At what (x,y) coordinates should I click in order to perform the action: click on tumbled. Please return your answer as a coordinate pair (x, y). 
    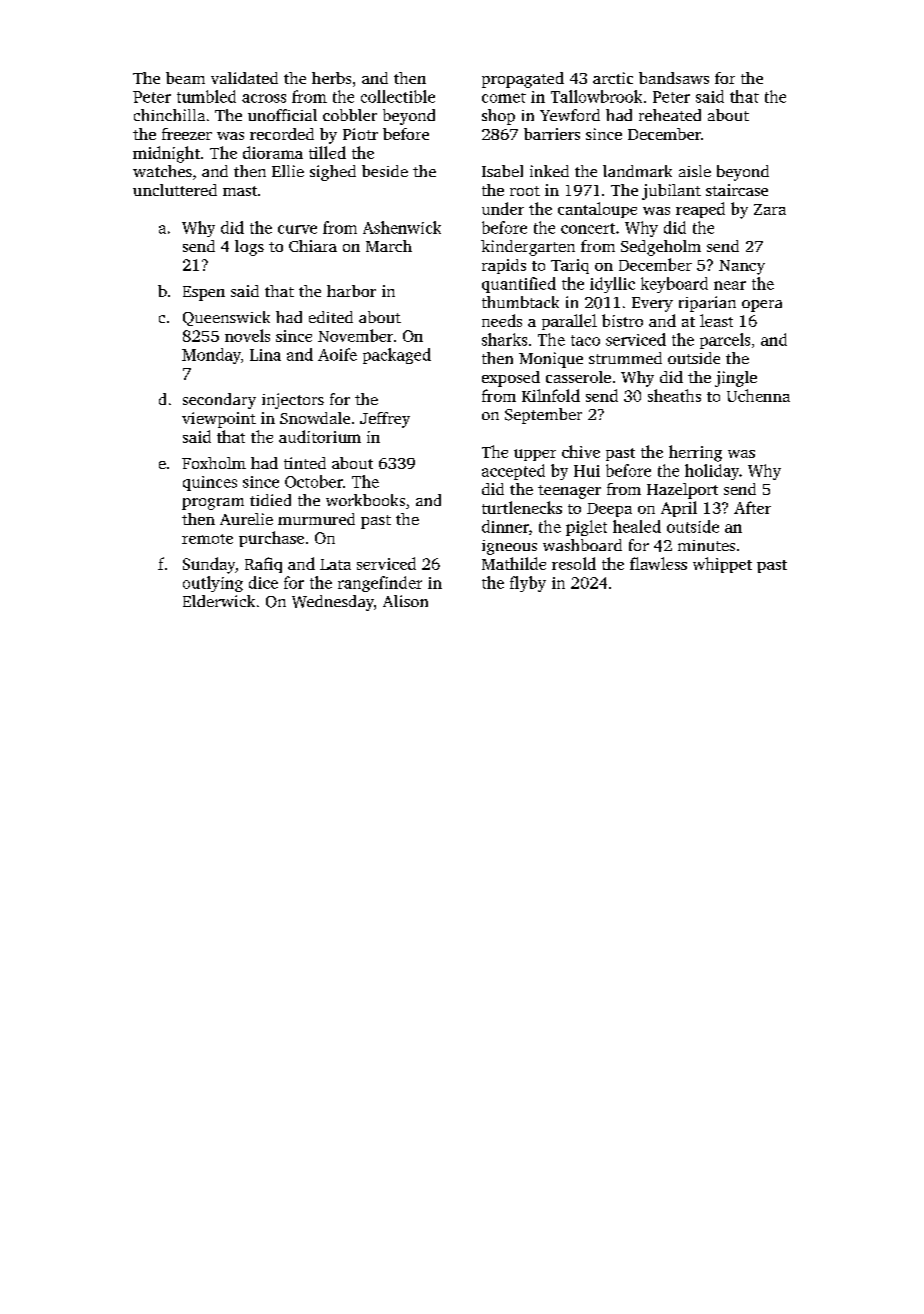
    Looking at the image, I should click on (206, 96).
